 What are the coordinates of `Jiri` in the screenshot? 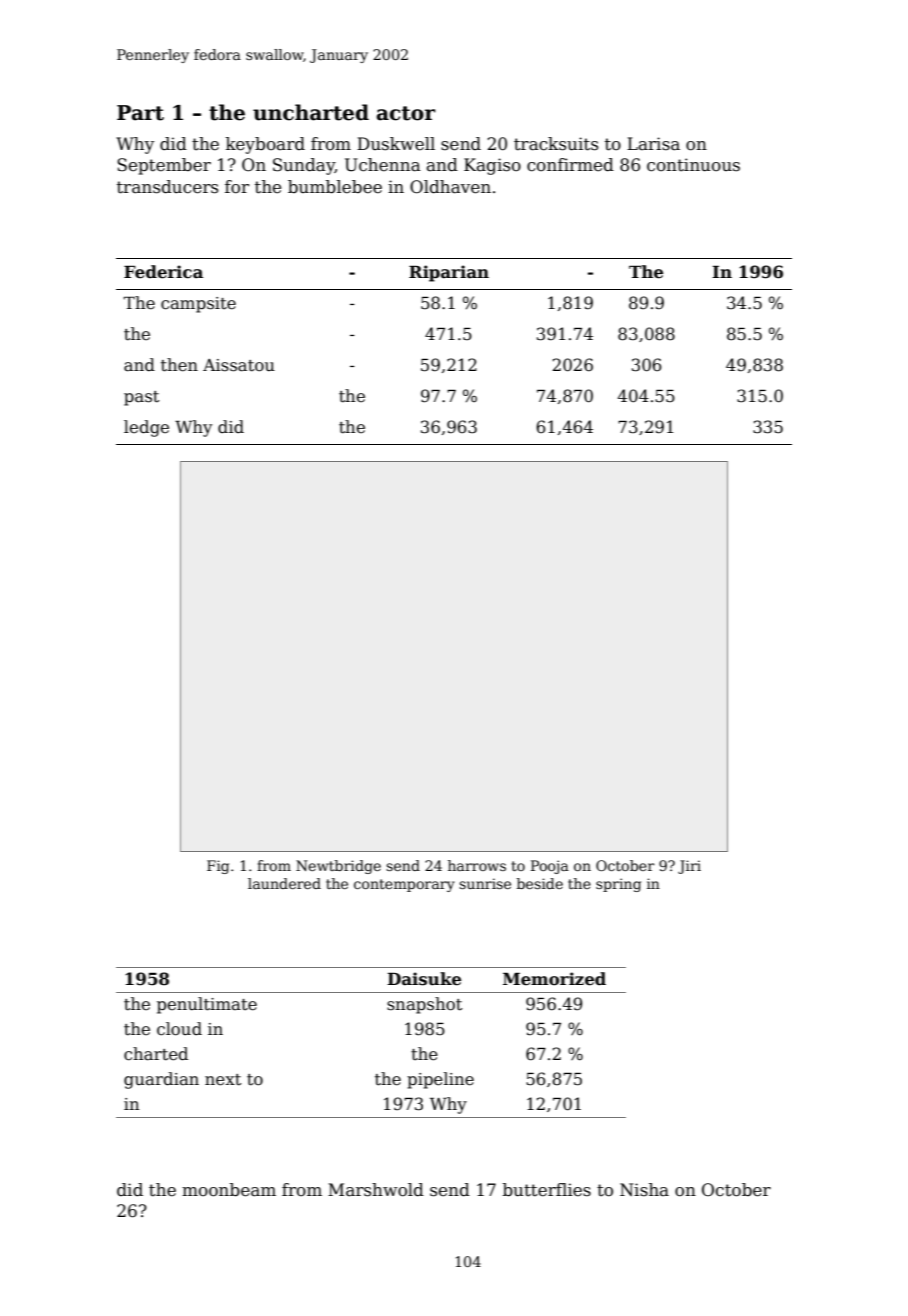 It's located at (689, 867).
